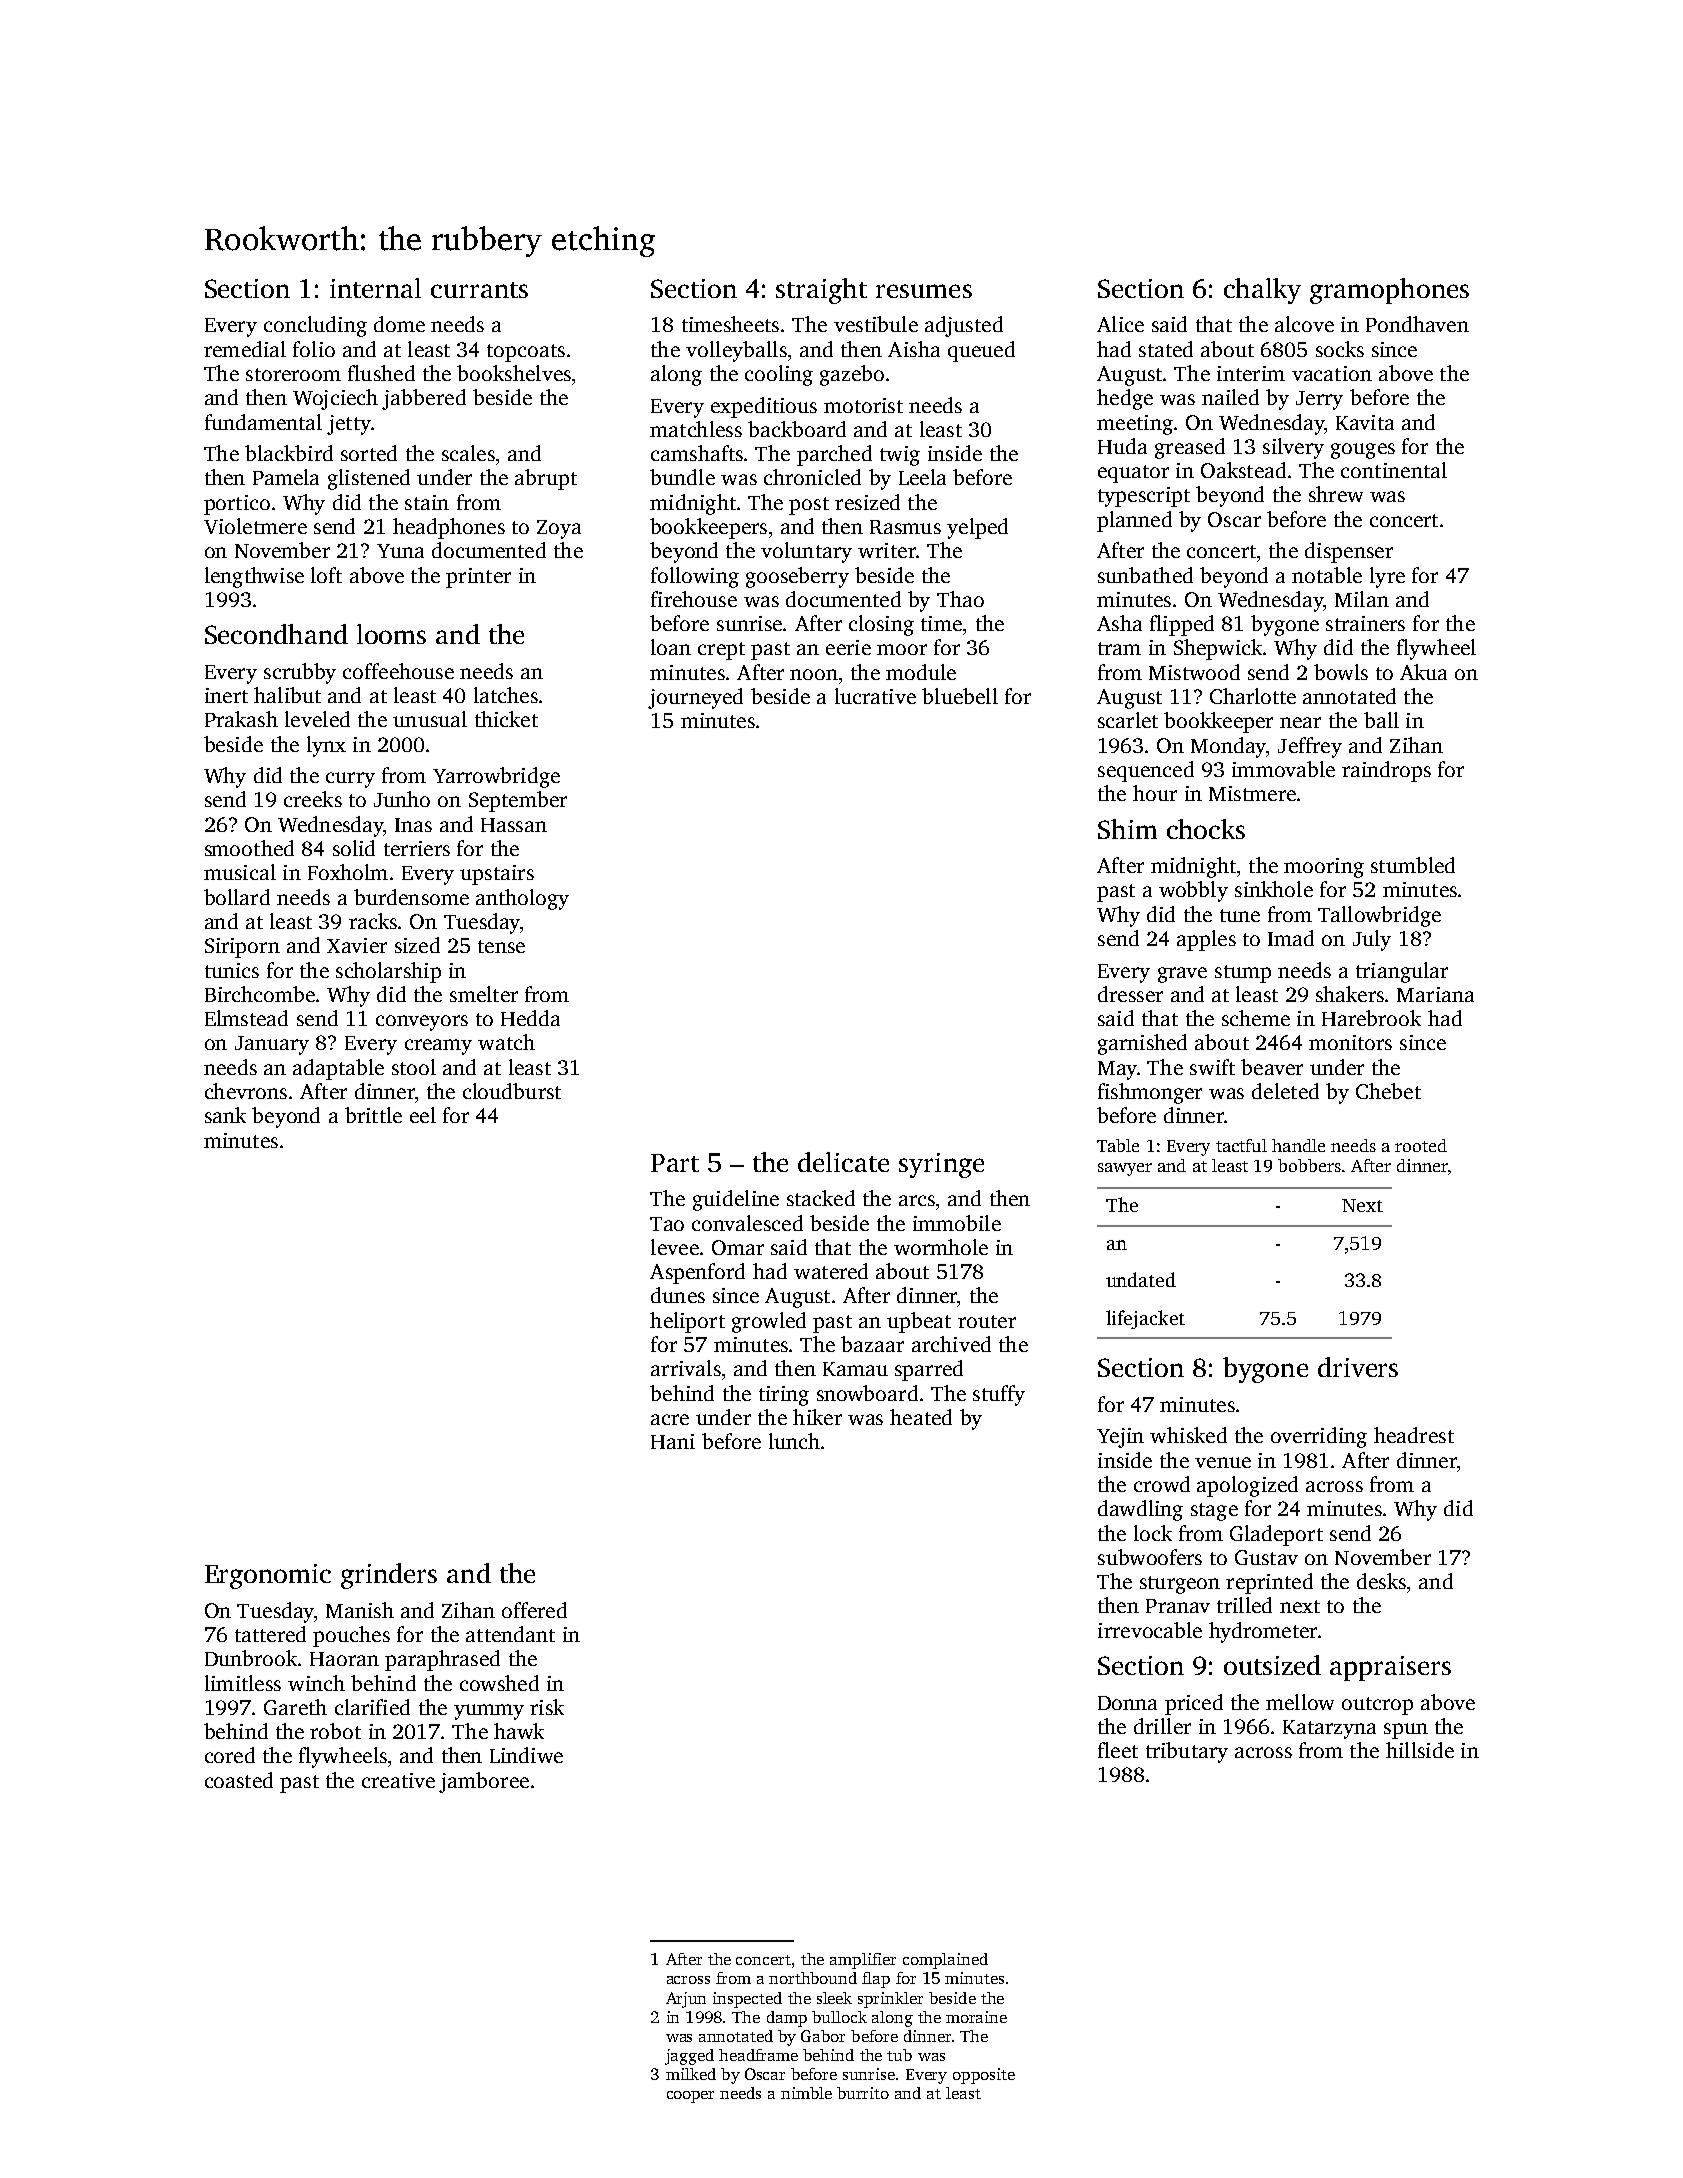 This screenshot has height=2178, width=1683. Describe the element at coordinates (694, 599) in the screenshot. I see `firehouse` at that location.
